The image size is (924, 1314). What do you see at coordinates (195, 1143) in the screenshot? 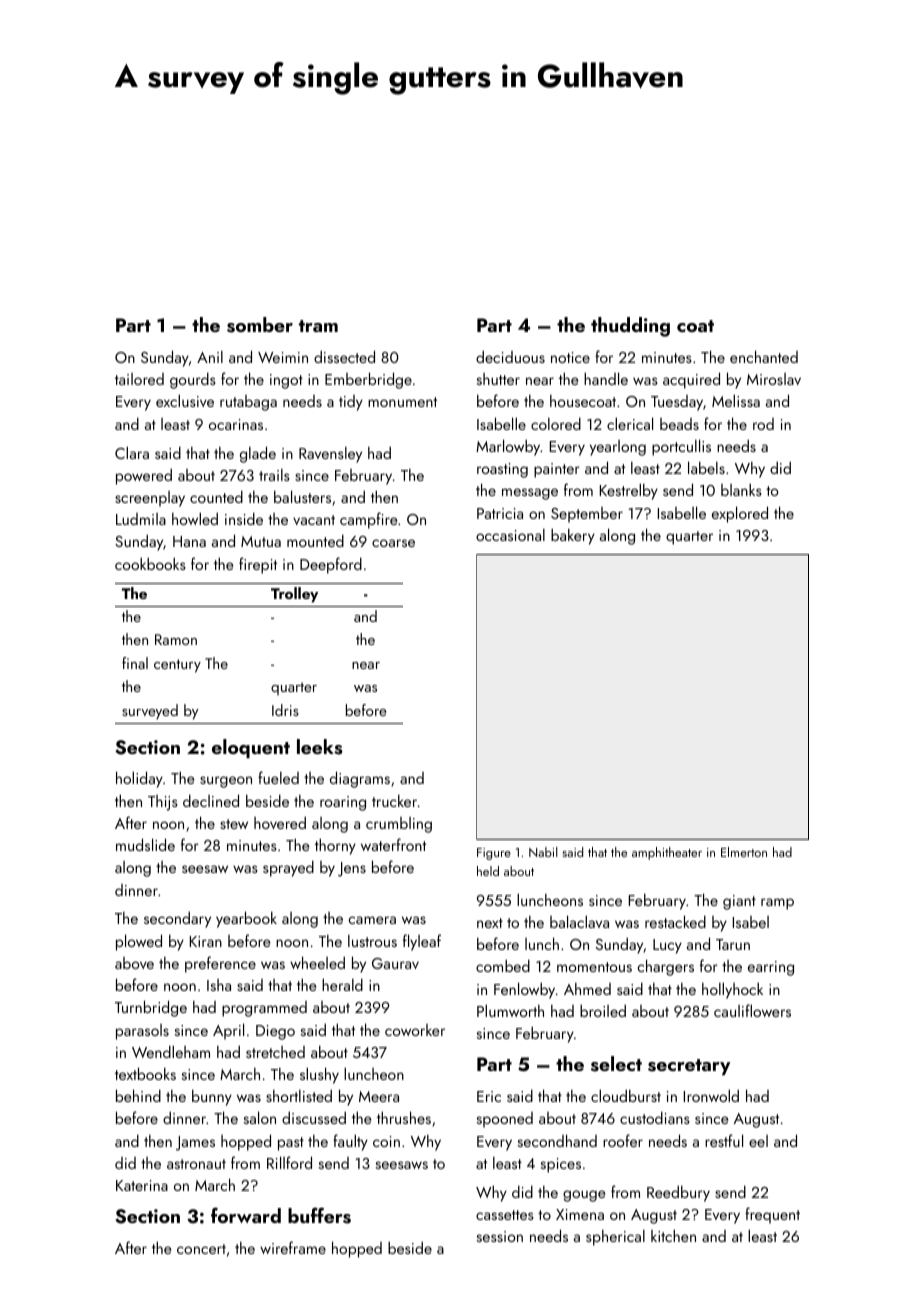
I see `James` at bounding box center [195, 1143].
